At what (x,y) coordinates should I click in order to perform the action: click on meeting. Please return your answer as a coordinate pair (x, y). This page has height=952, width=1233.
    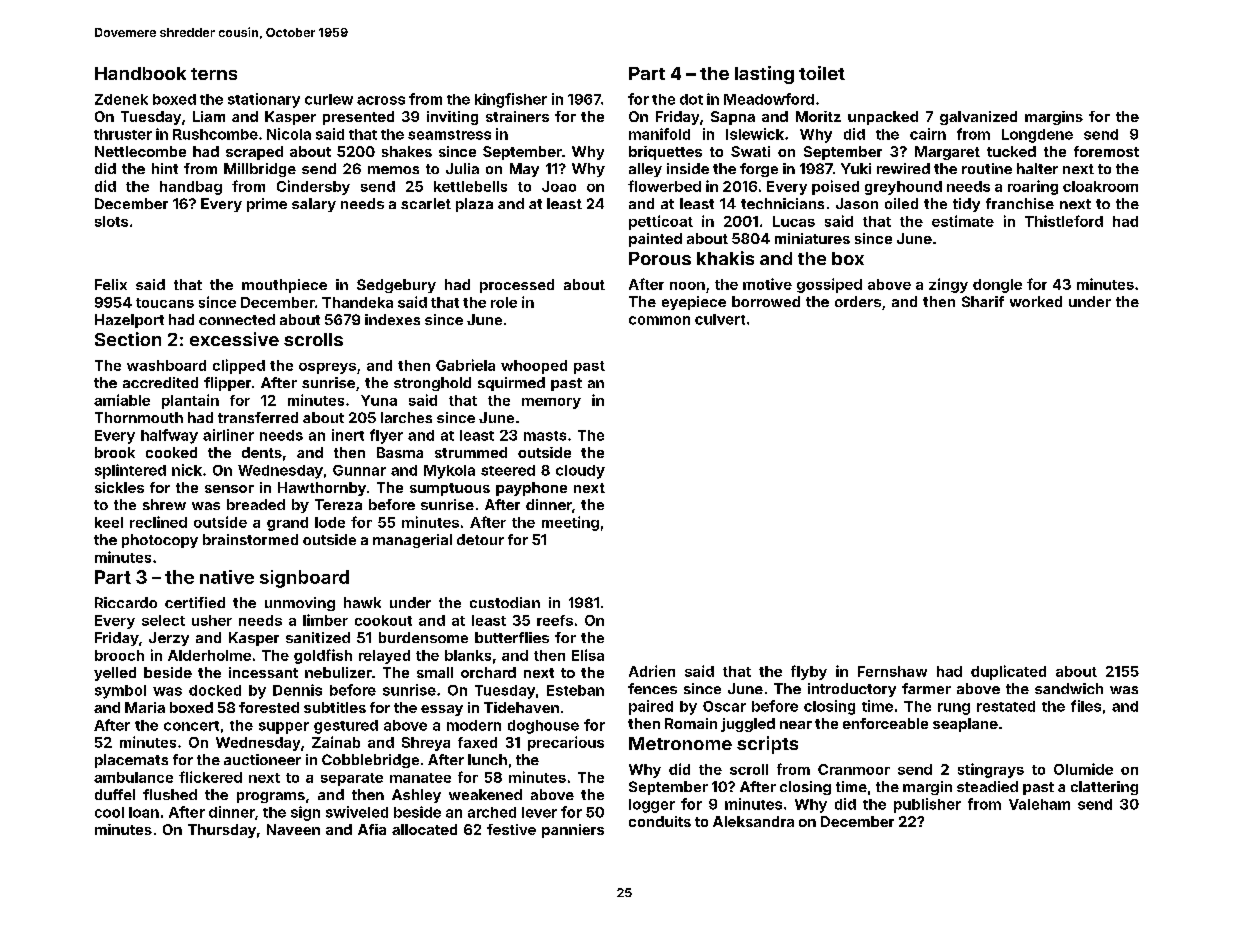
    Looking at the image, I should click on (570, 523).
